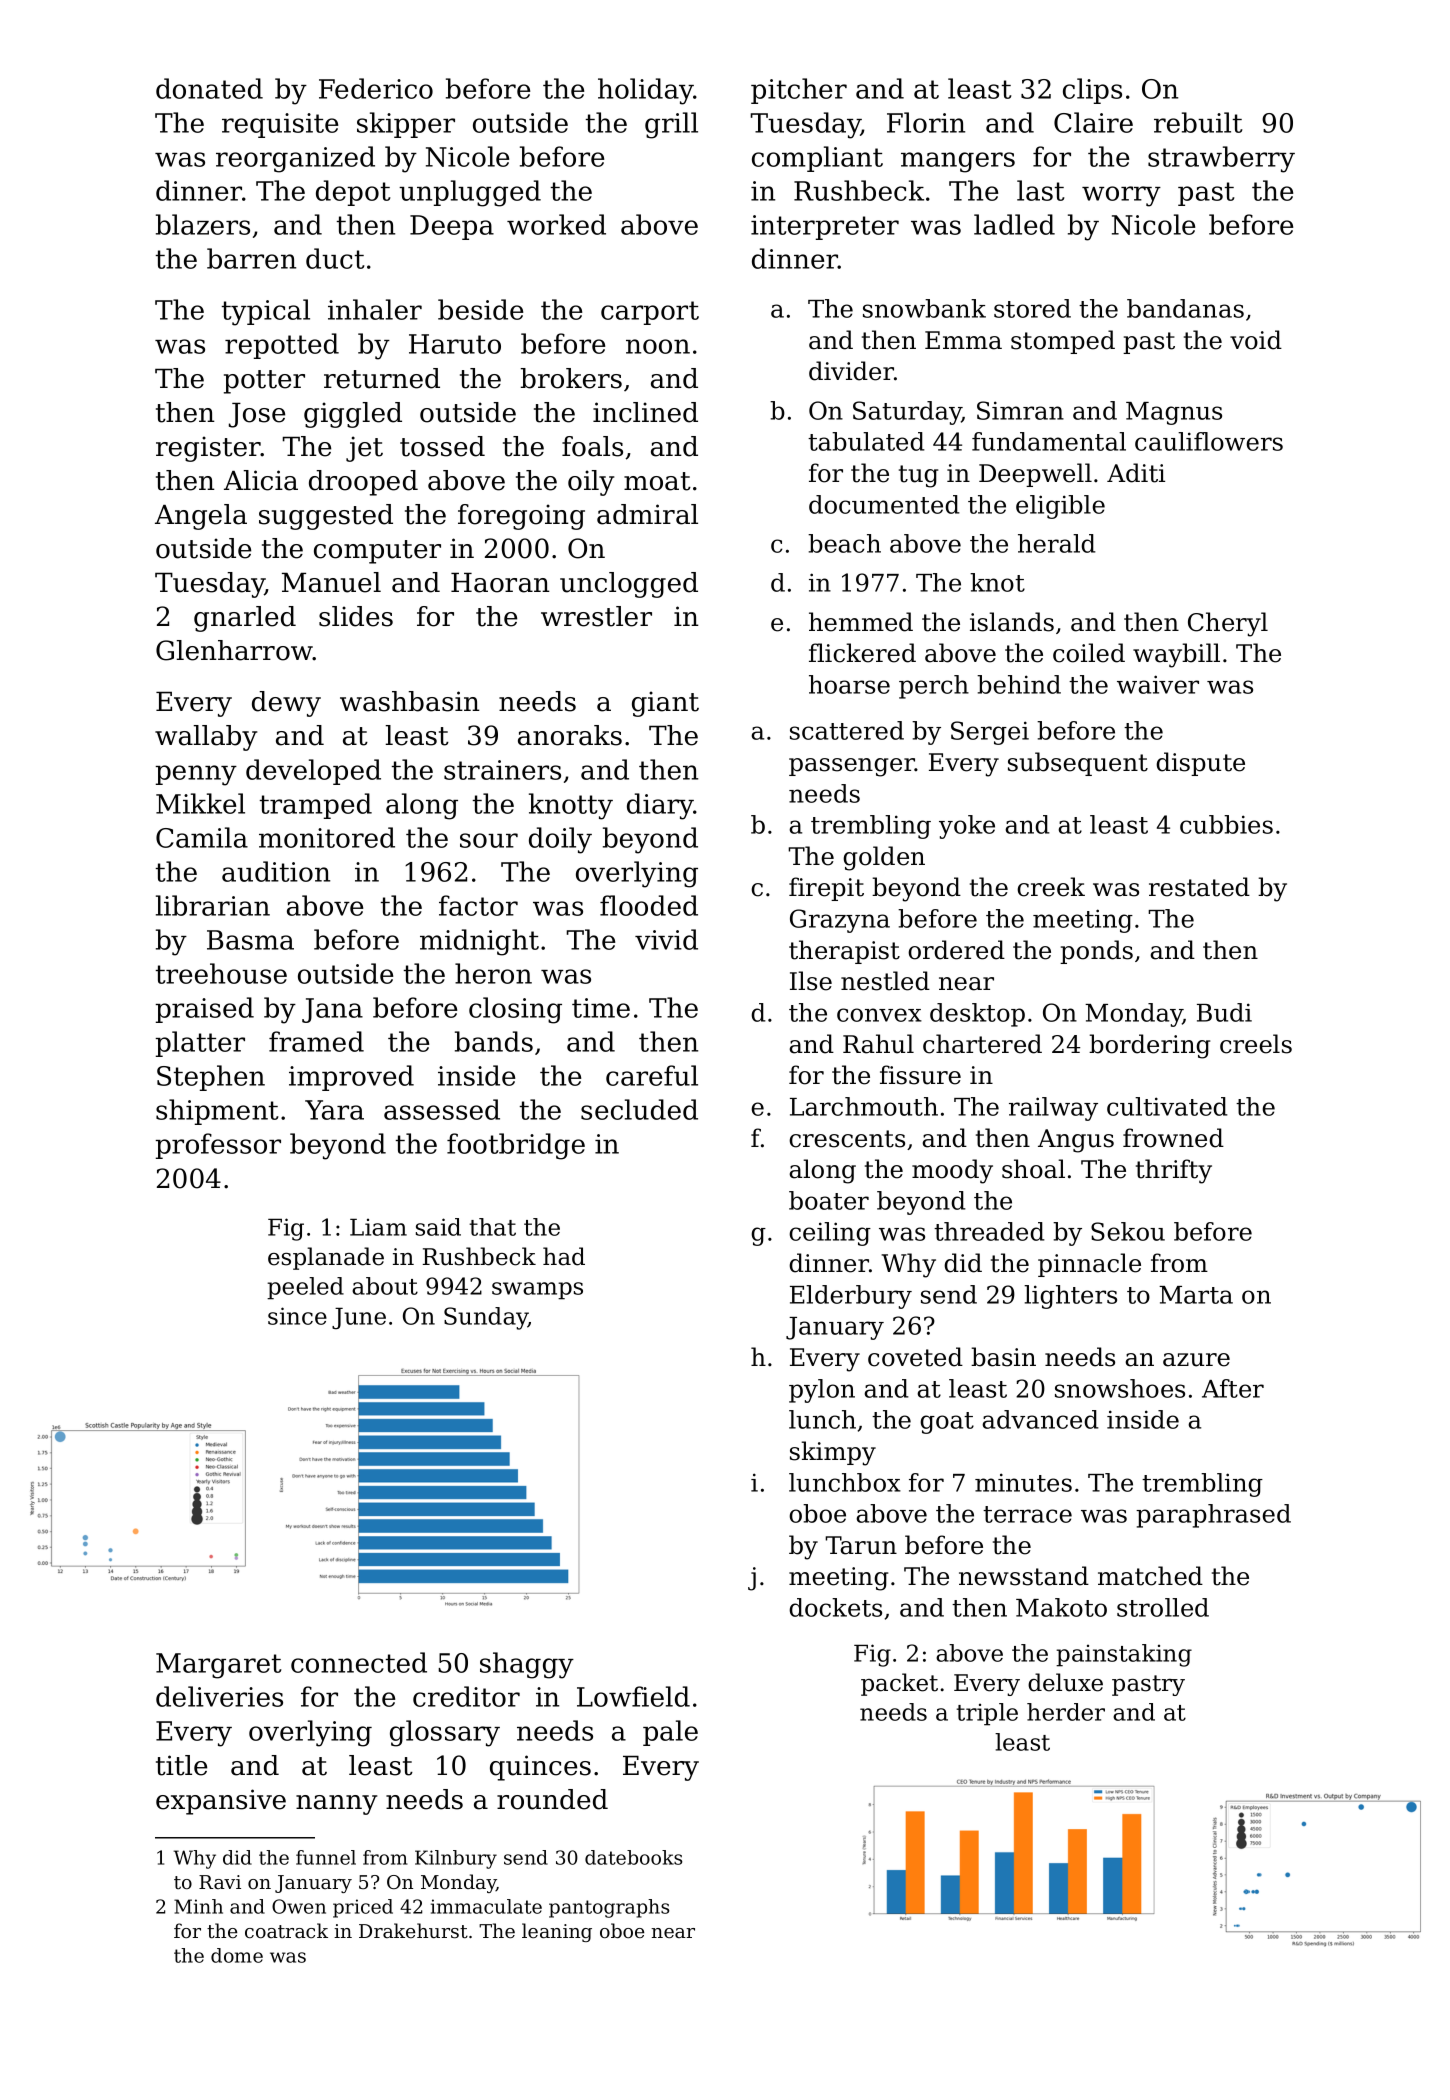  Describe the element at coordinates (208, 449) in the screenshot. I see `register` at that location.
